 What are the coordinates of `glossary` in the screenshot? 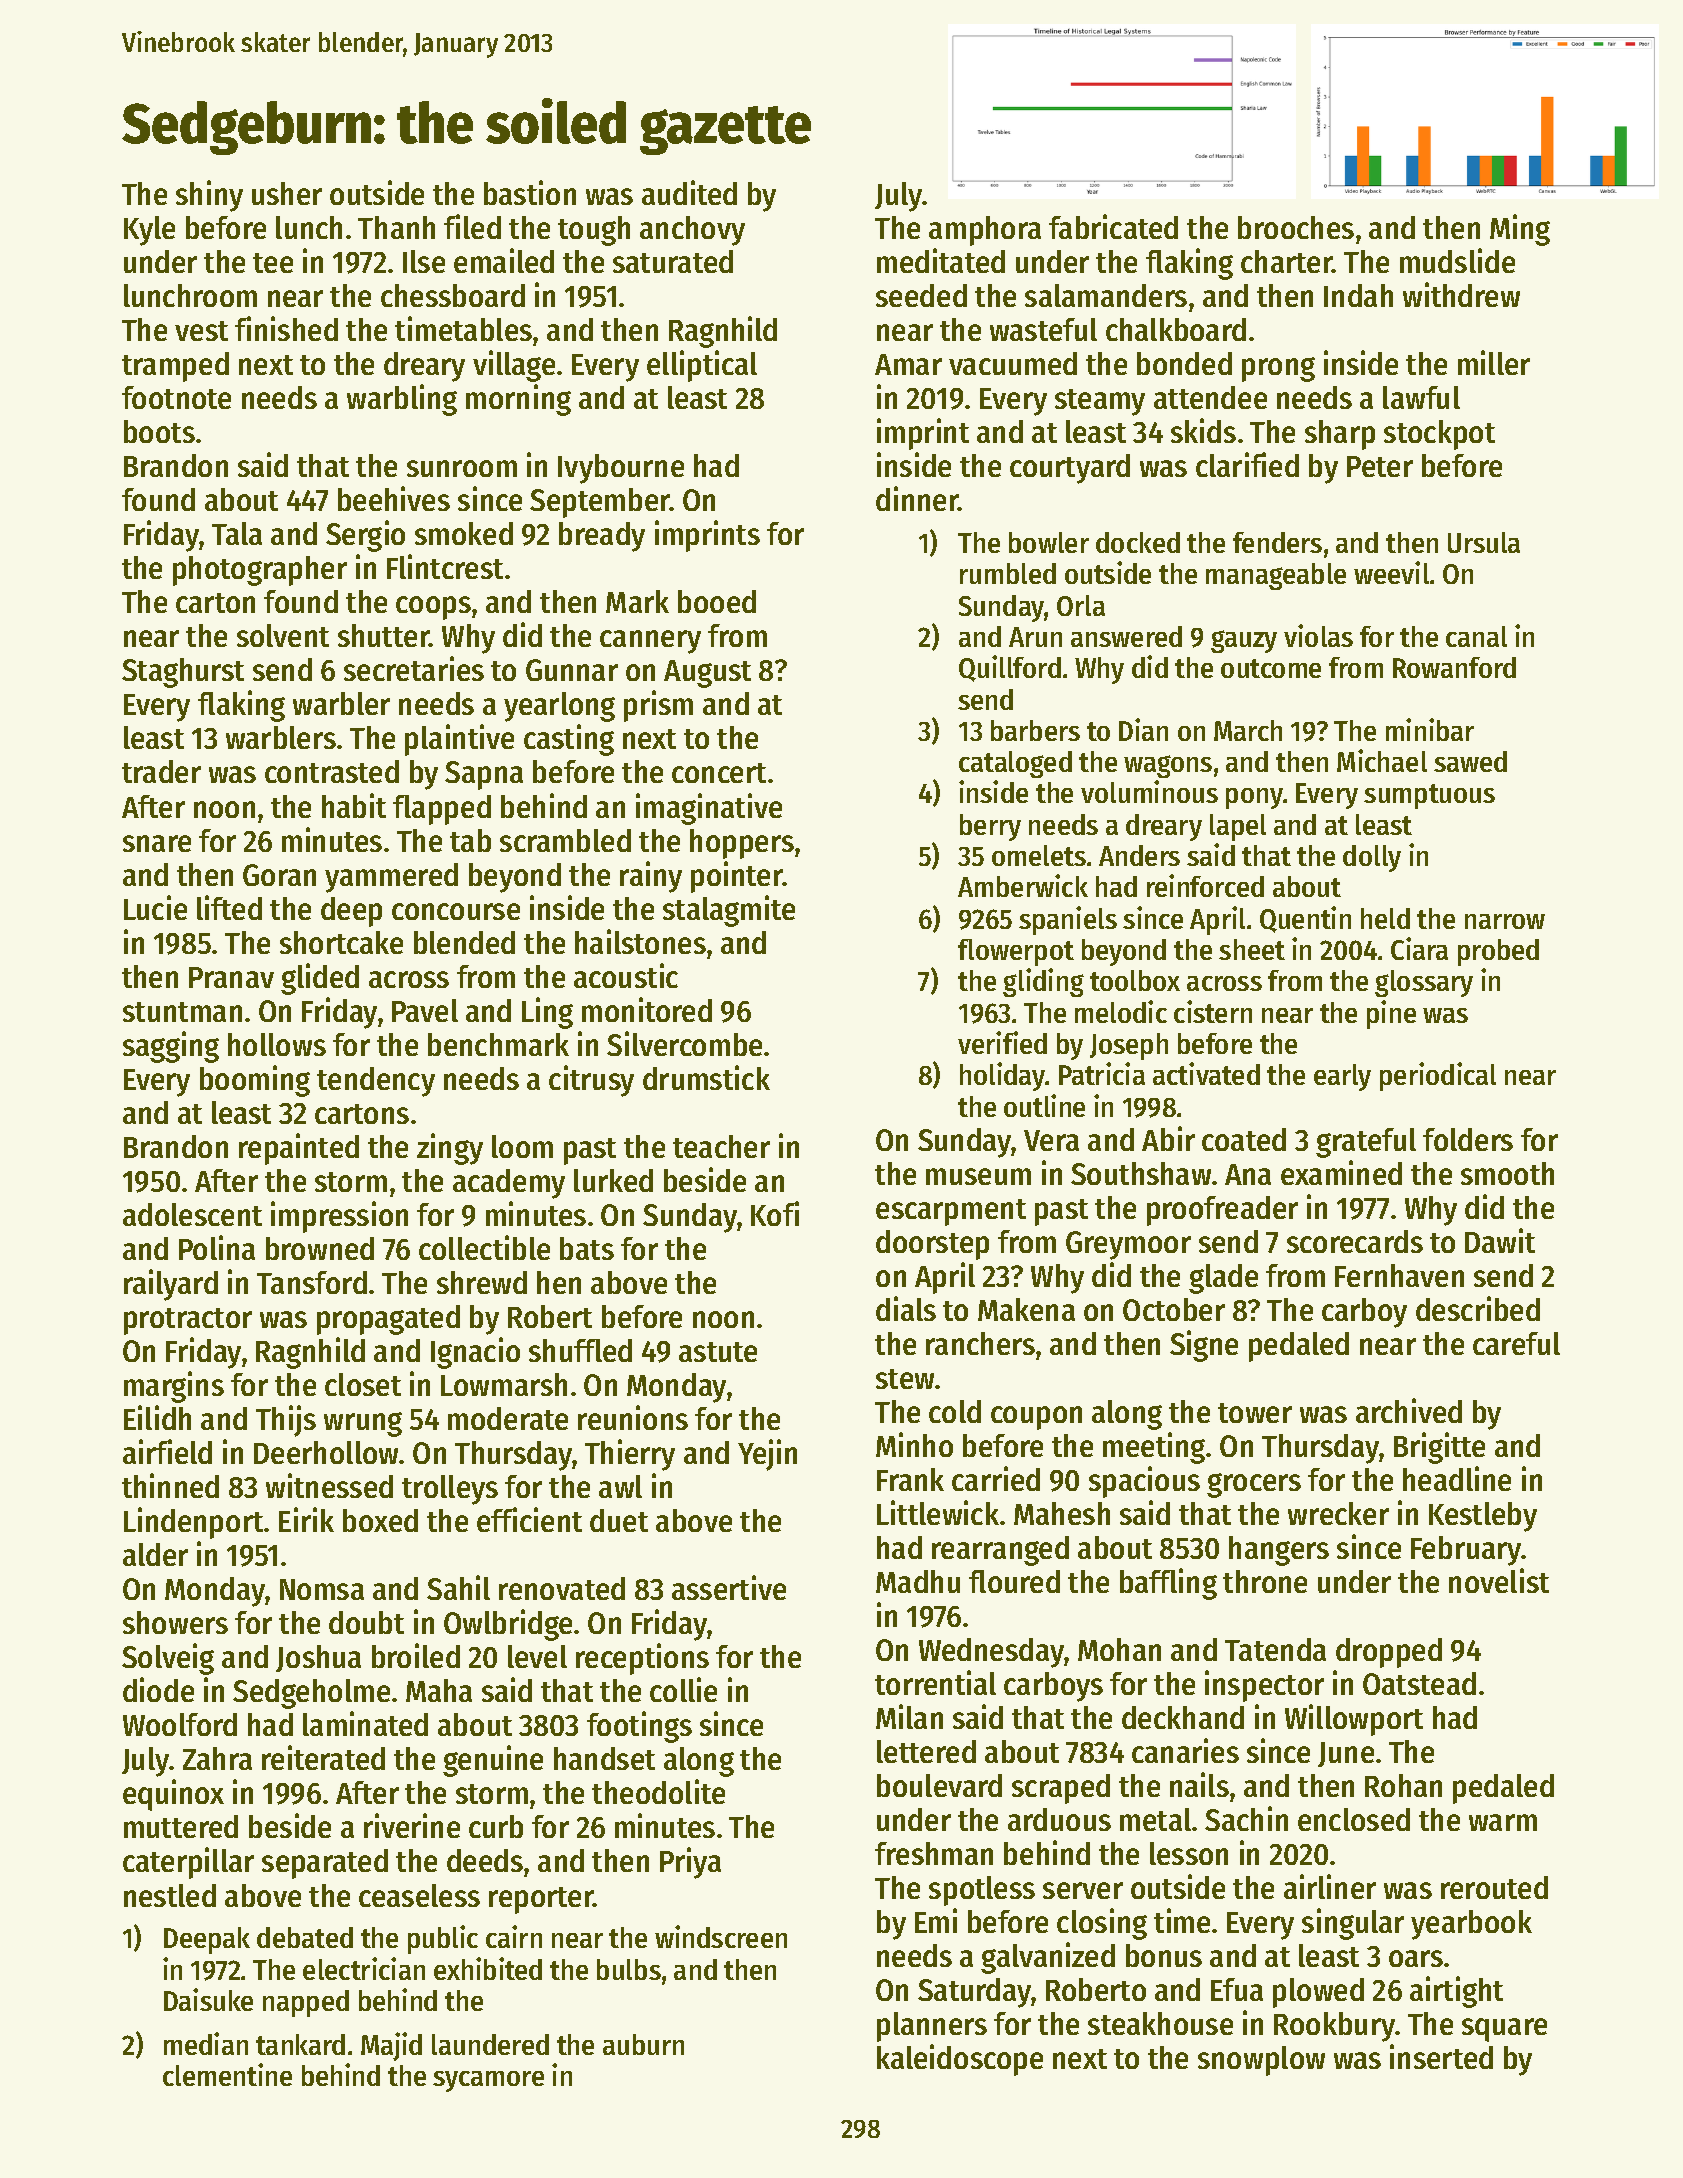 It's located at (1424, 983).
